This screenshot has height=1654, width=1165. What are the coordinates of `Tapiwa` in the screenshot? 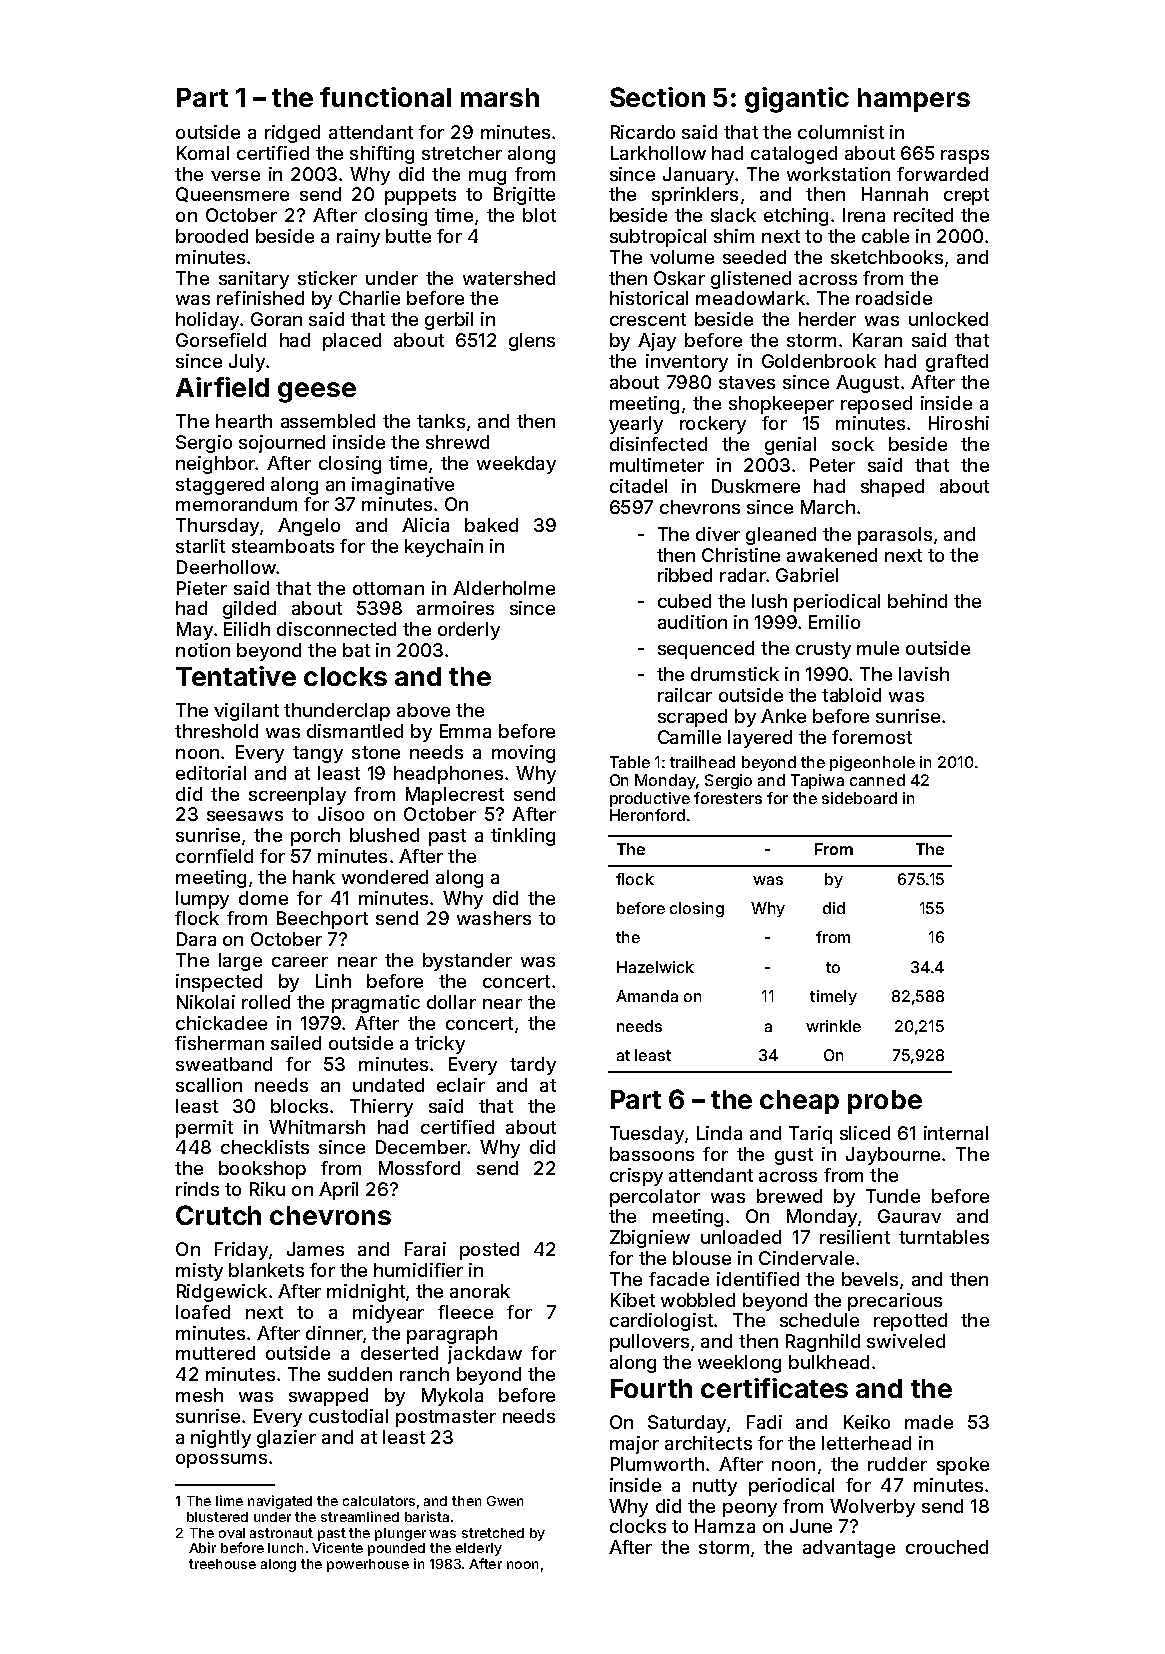 It's located at (817, 781).
